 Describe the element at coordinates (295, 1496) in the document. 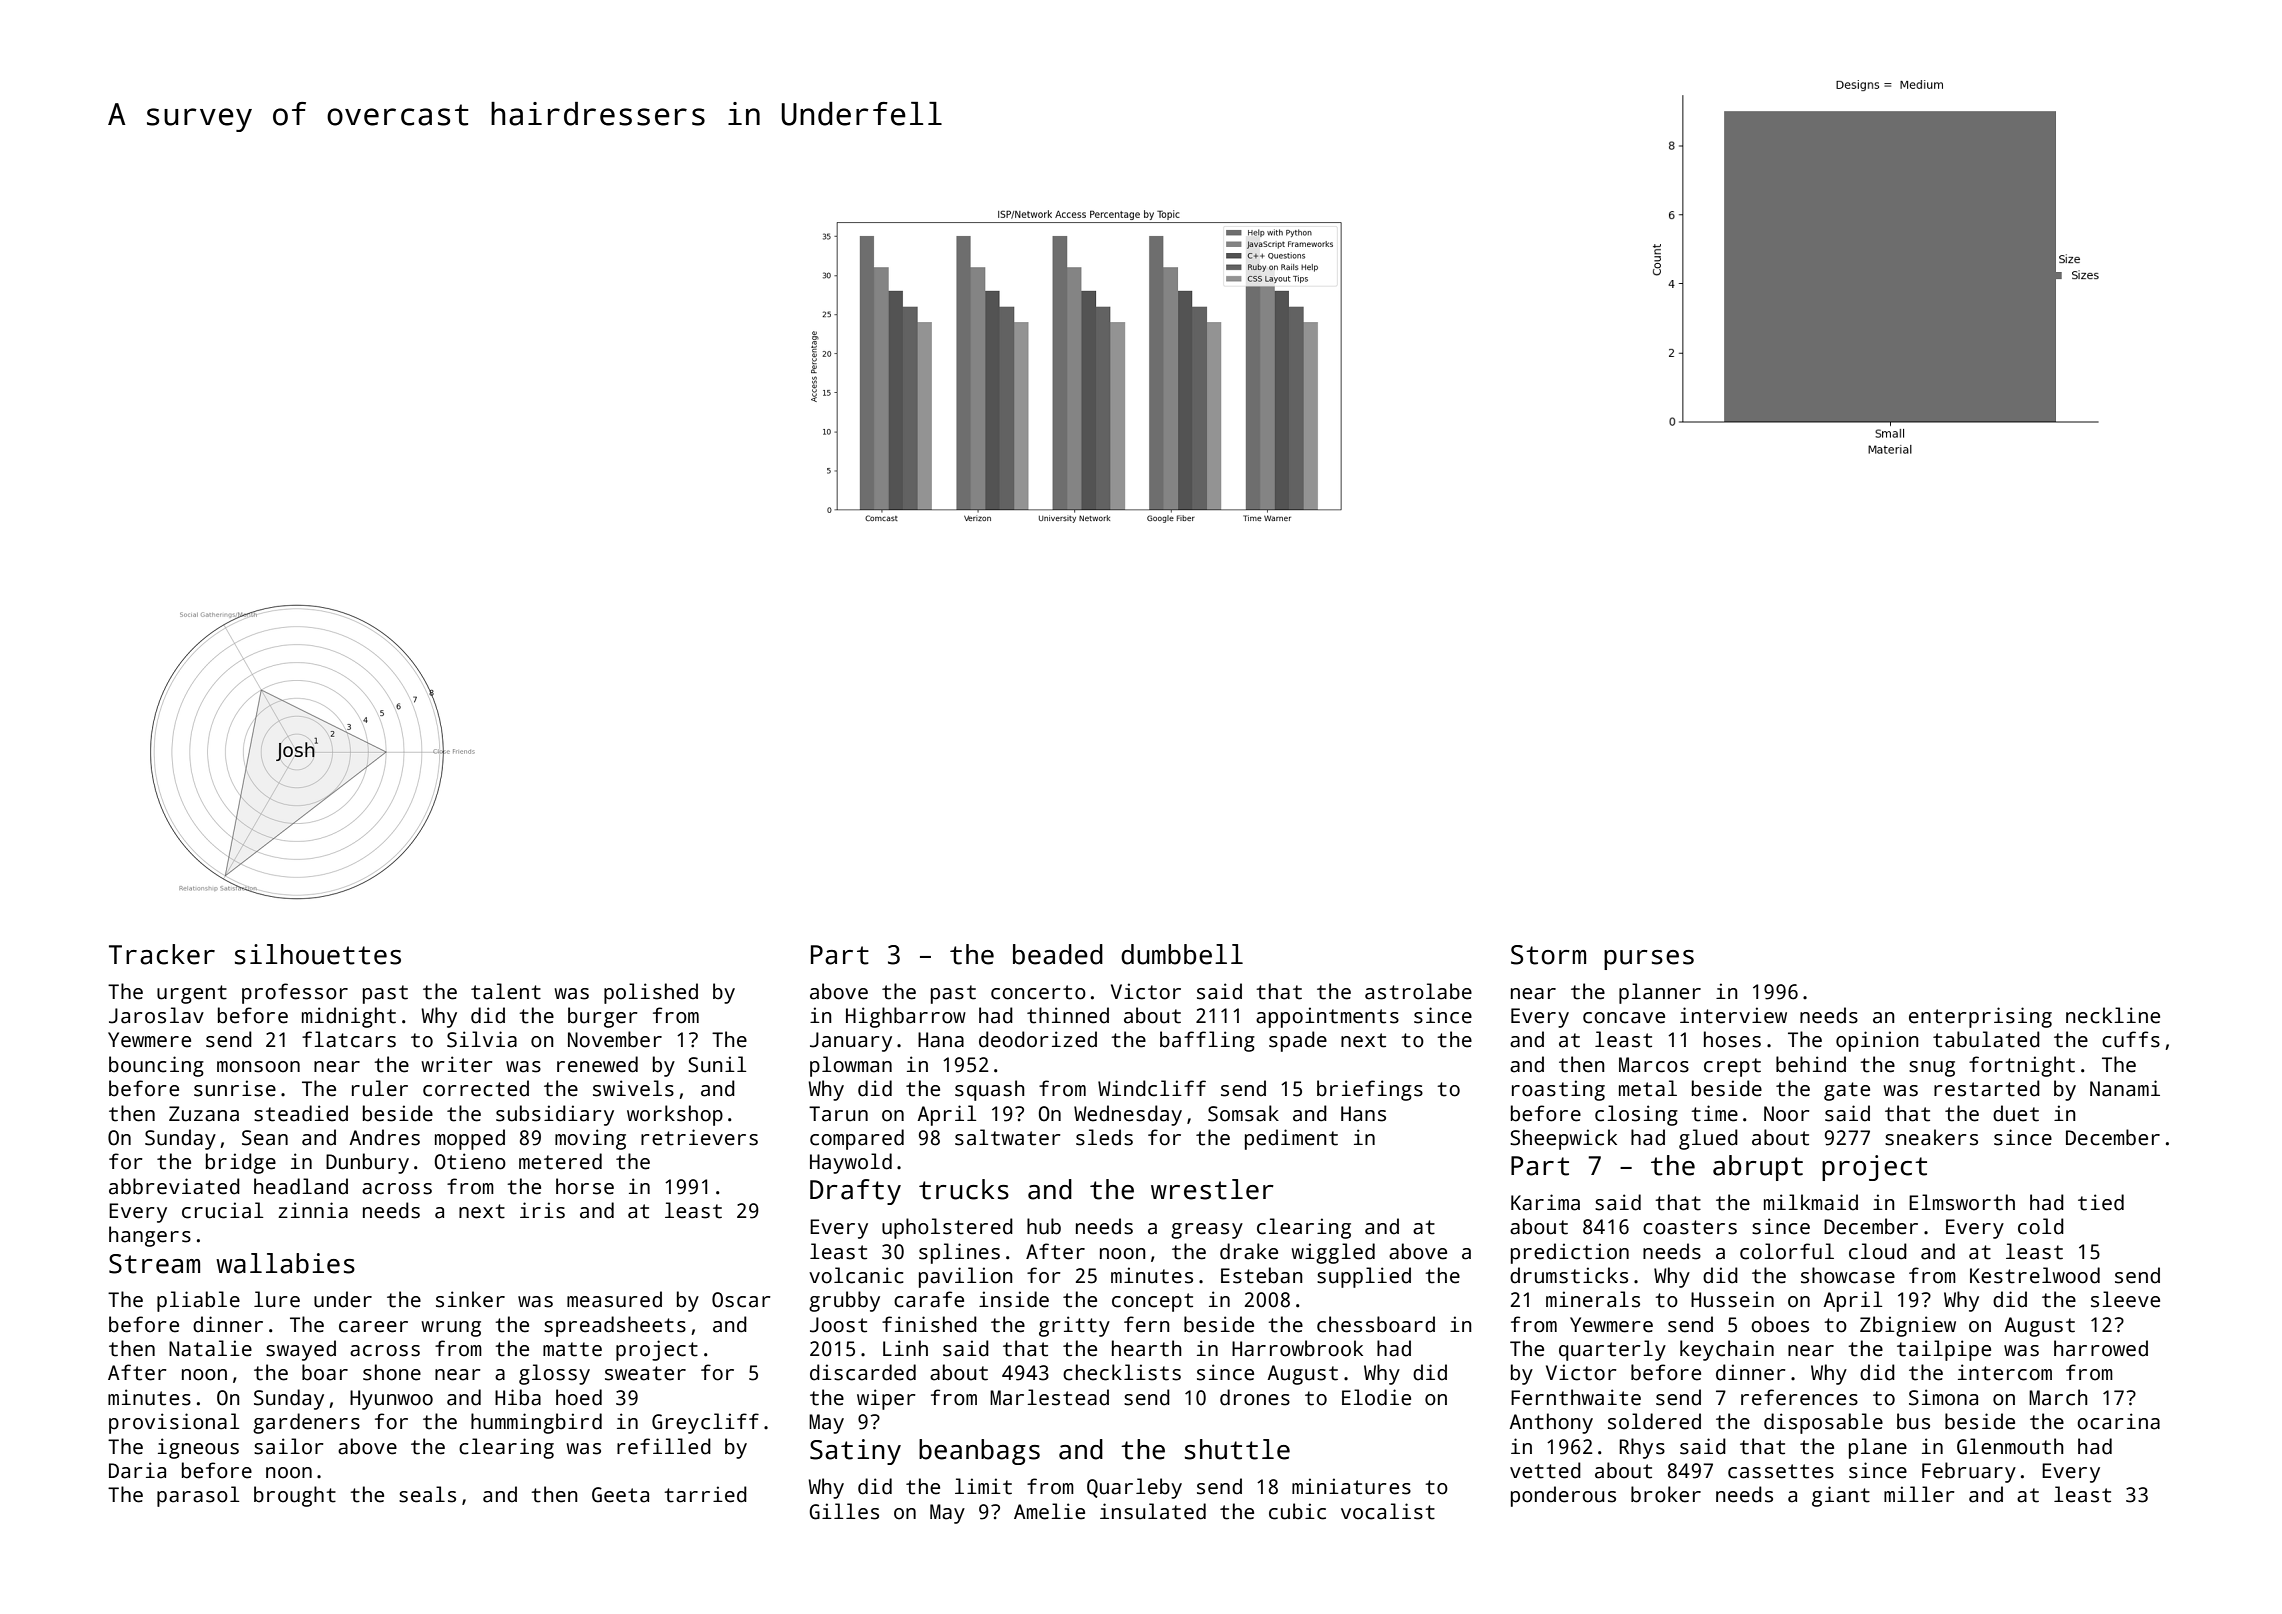

I see `brought` at that location.
